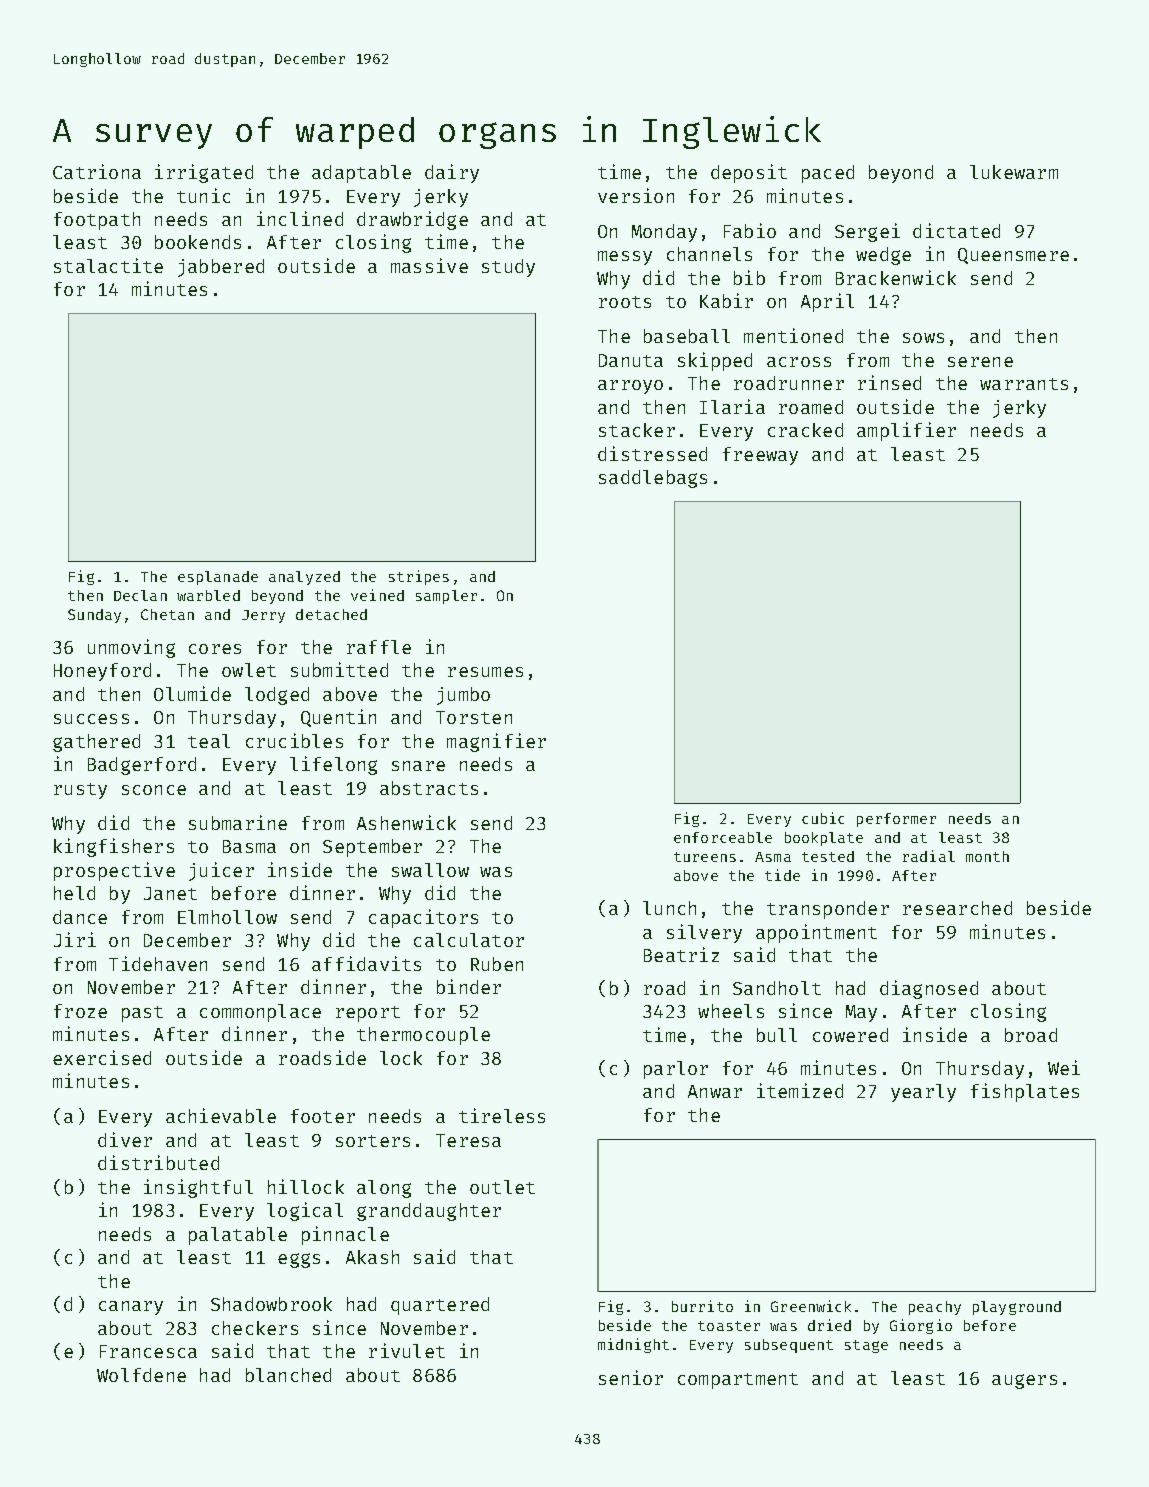  I want to click on arroyo, so click(630, 387).
